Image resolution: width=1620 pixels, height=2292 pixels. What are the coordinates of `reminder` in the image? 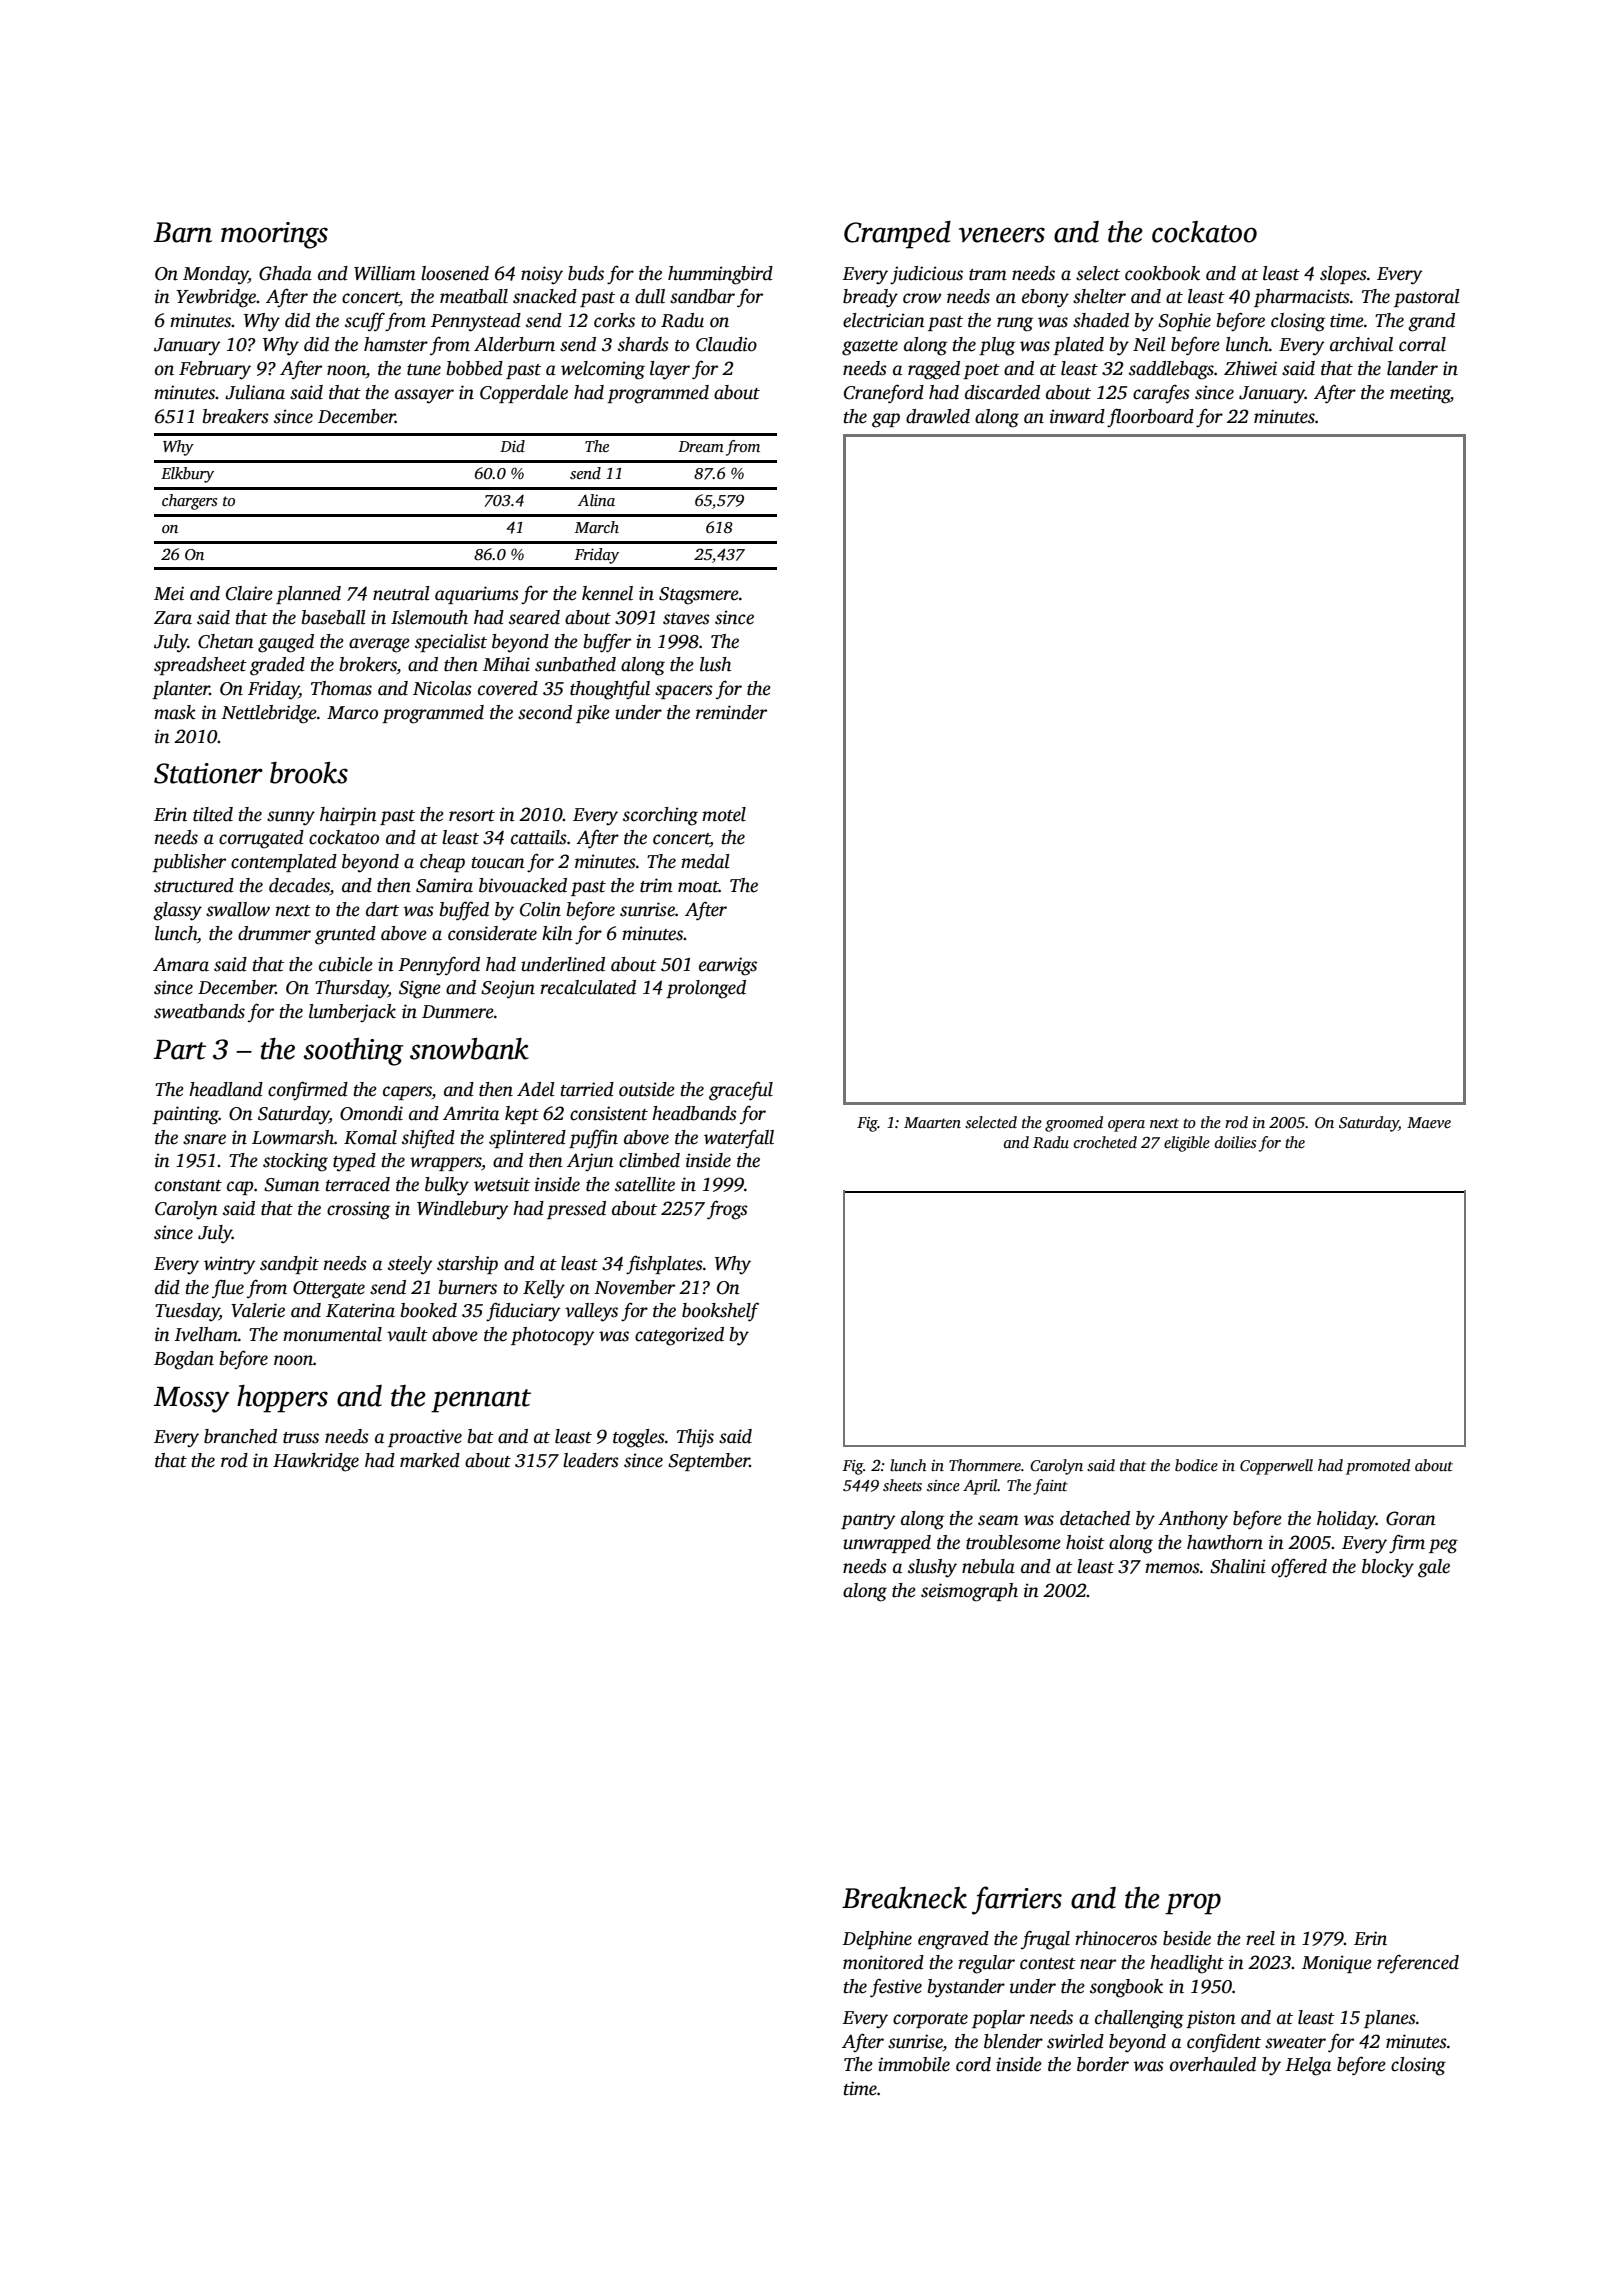 It's located at (731, 712).
